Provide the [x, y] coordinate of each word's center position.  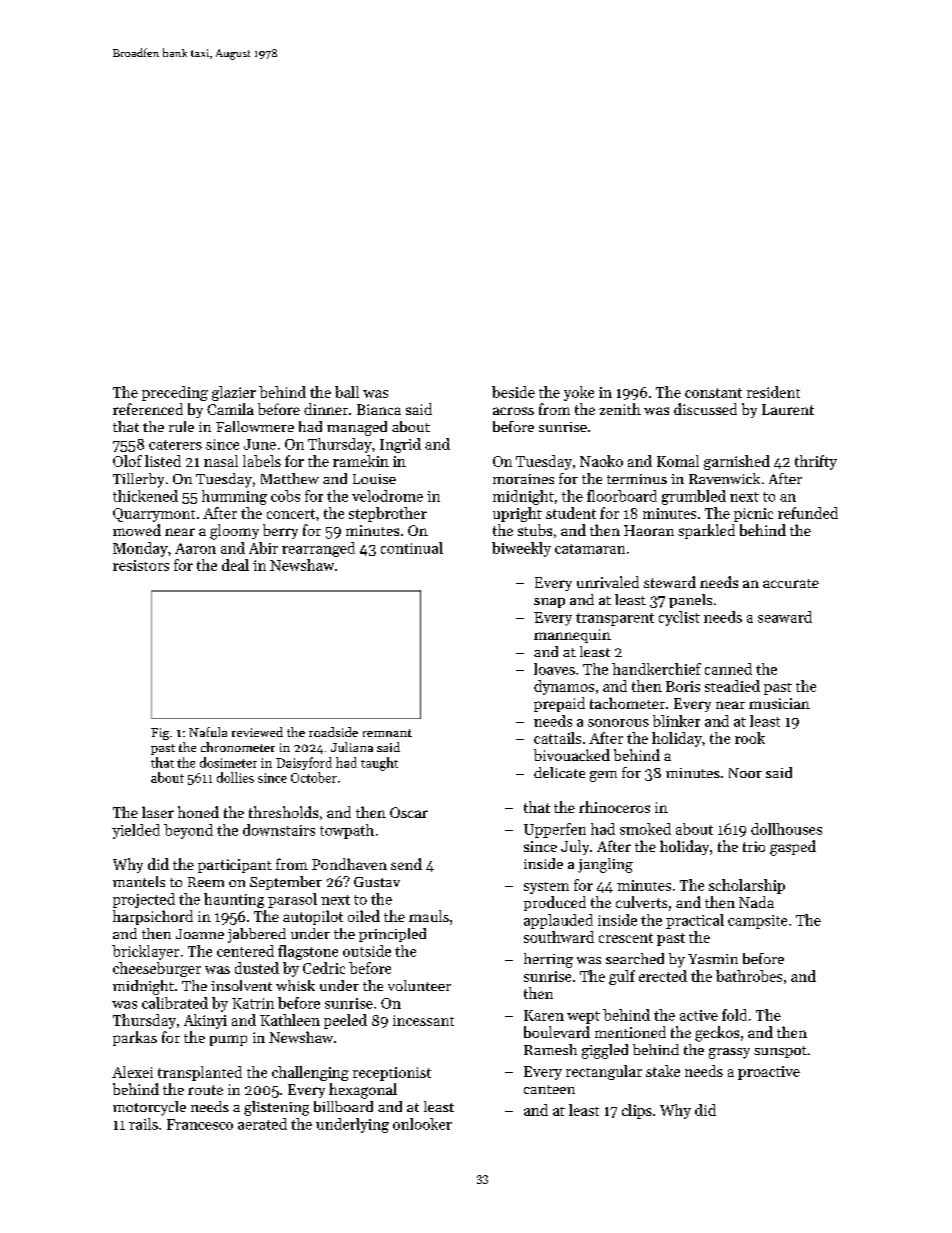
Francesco [200, 1124]
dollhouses [786, 829]
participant [235, 866]
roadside [333, 732]
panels [690, 601]
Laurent [788, 409]
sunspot [780, 1052]
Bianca [379, 409]
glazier [234, 393]
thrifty [816, 462]
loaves [554, 669]
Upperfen [555, 830]
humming [234, 497]
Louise [374, 479]
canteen [549, 1089]
